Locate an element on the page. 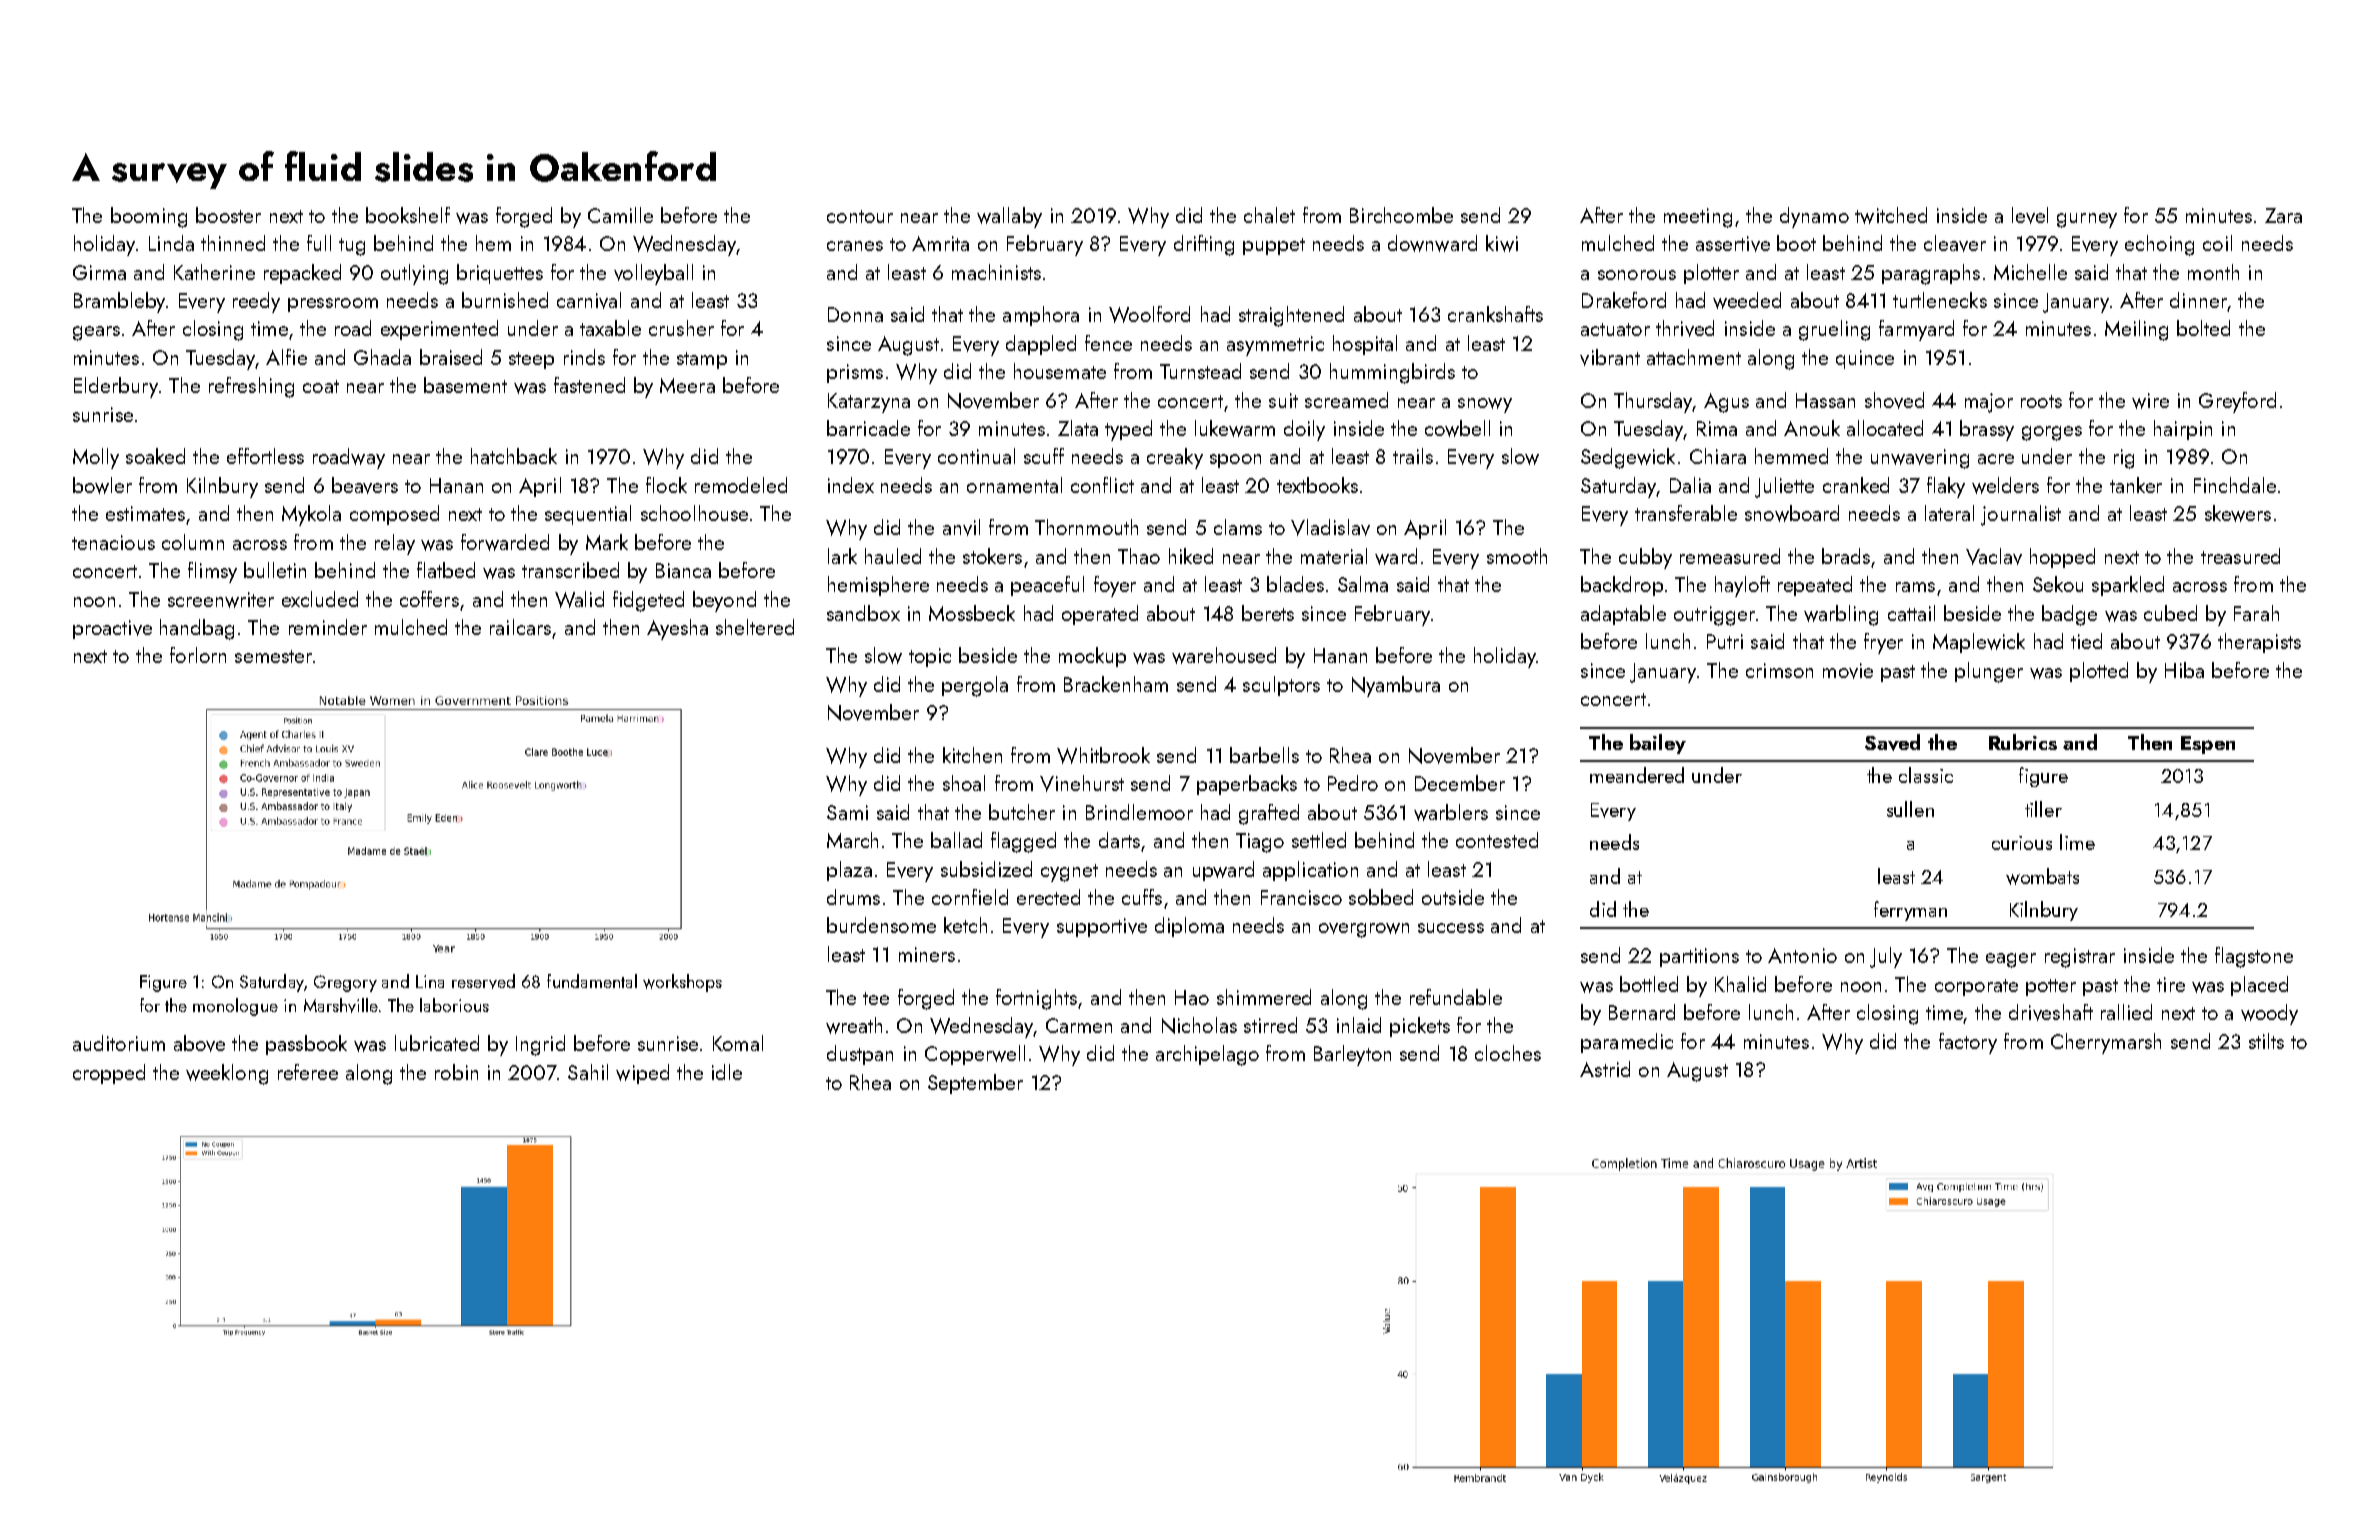 The width and height of the page is (2380, 1540). wreath is located at coordinates (854, 1025).
